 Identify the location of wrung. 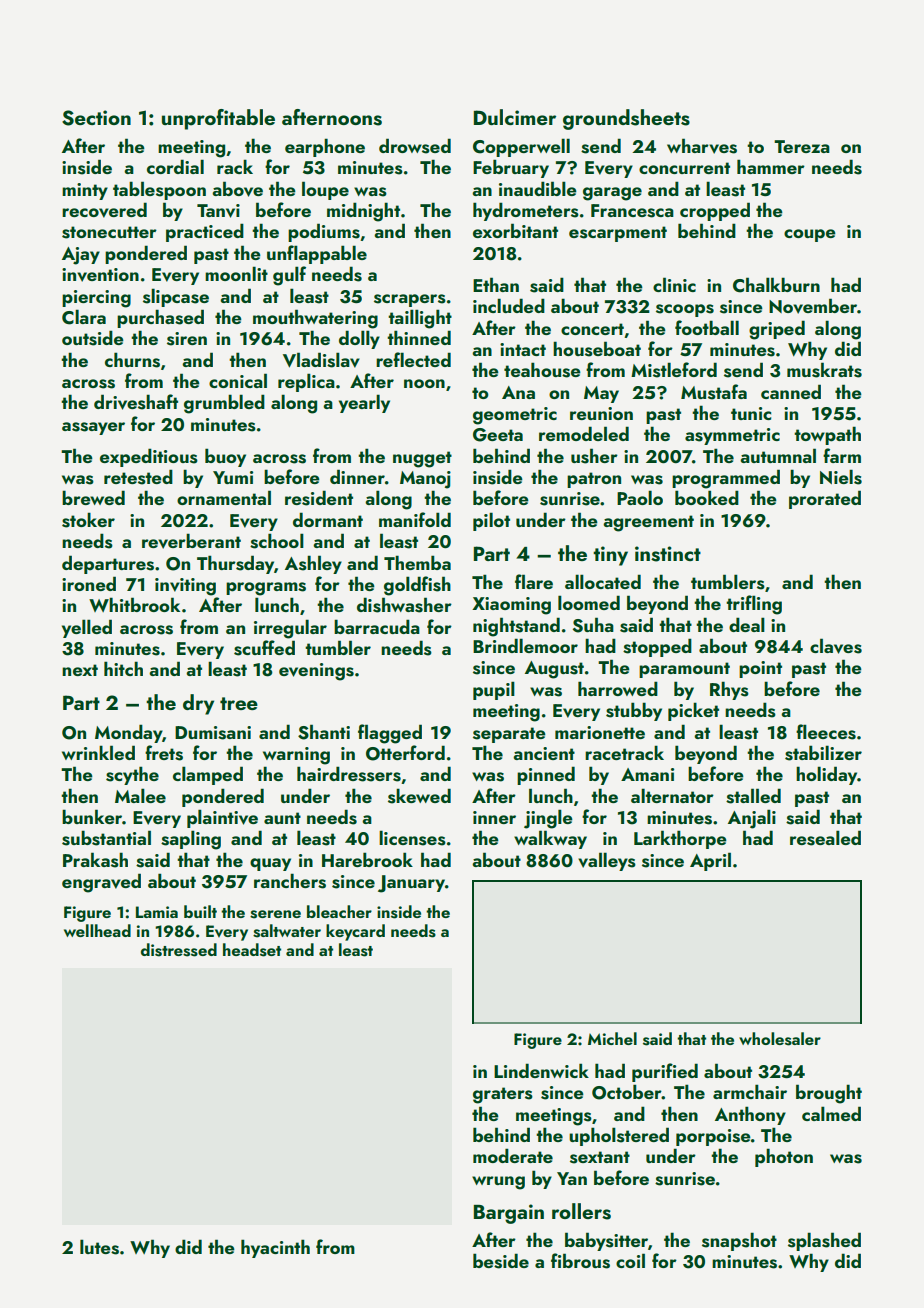
(498, 1183).
